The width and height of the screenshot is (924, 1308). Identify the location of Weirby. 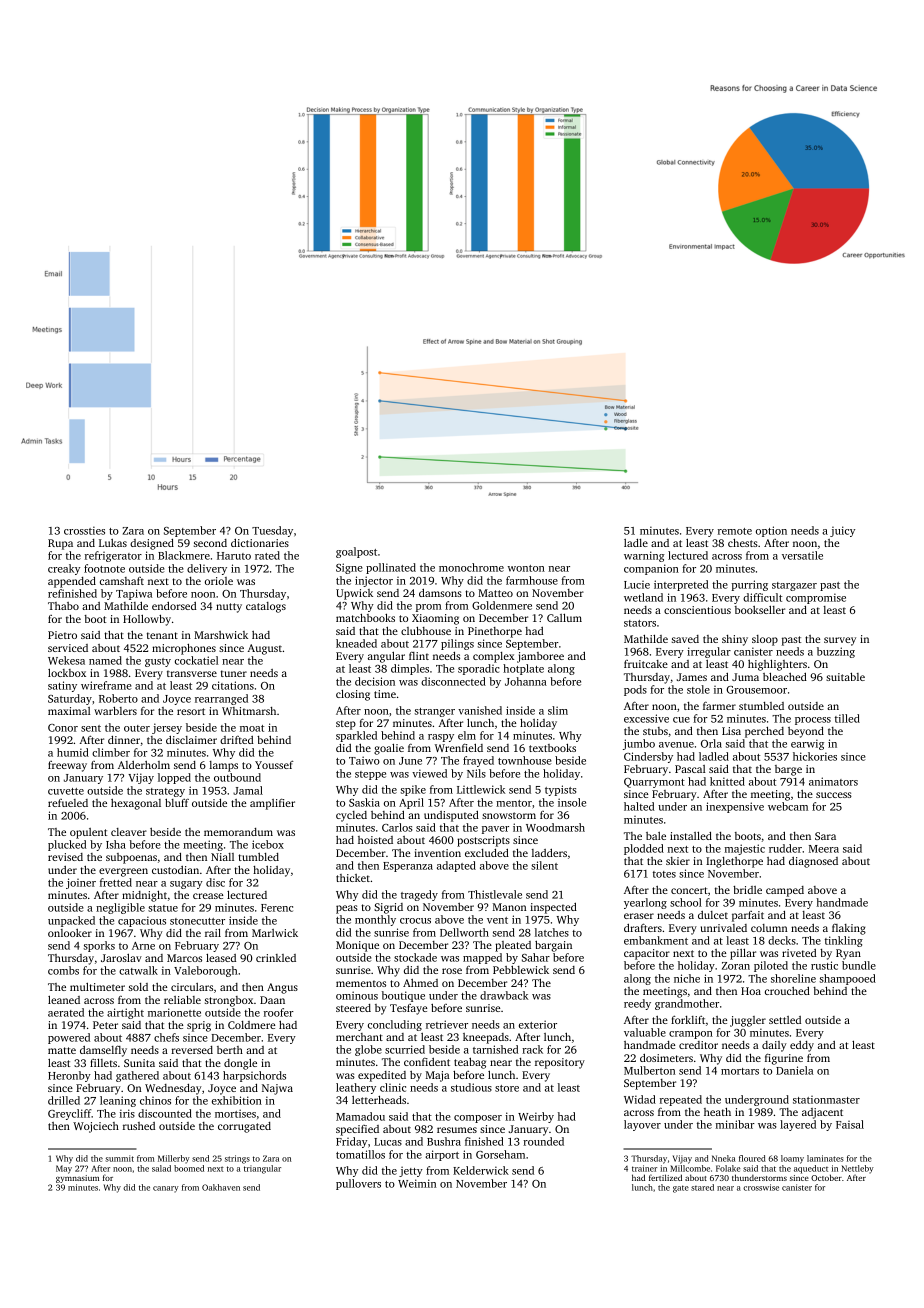
(536, 1117).
